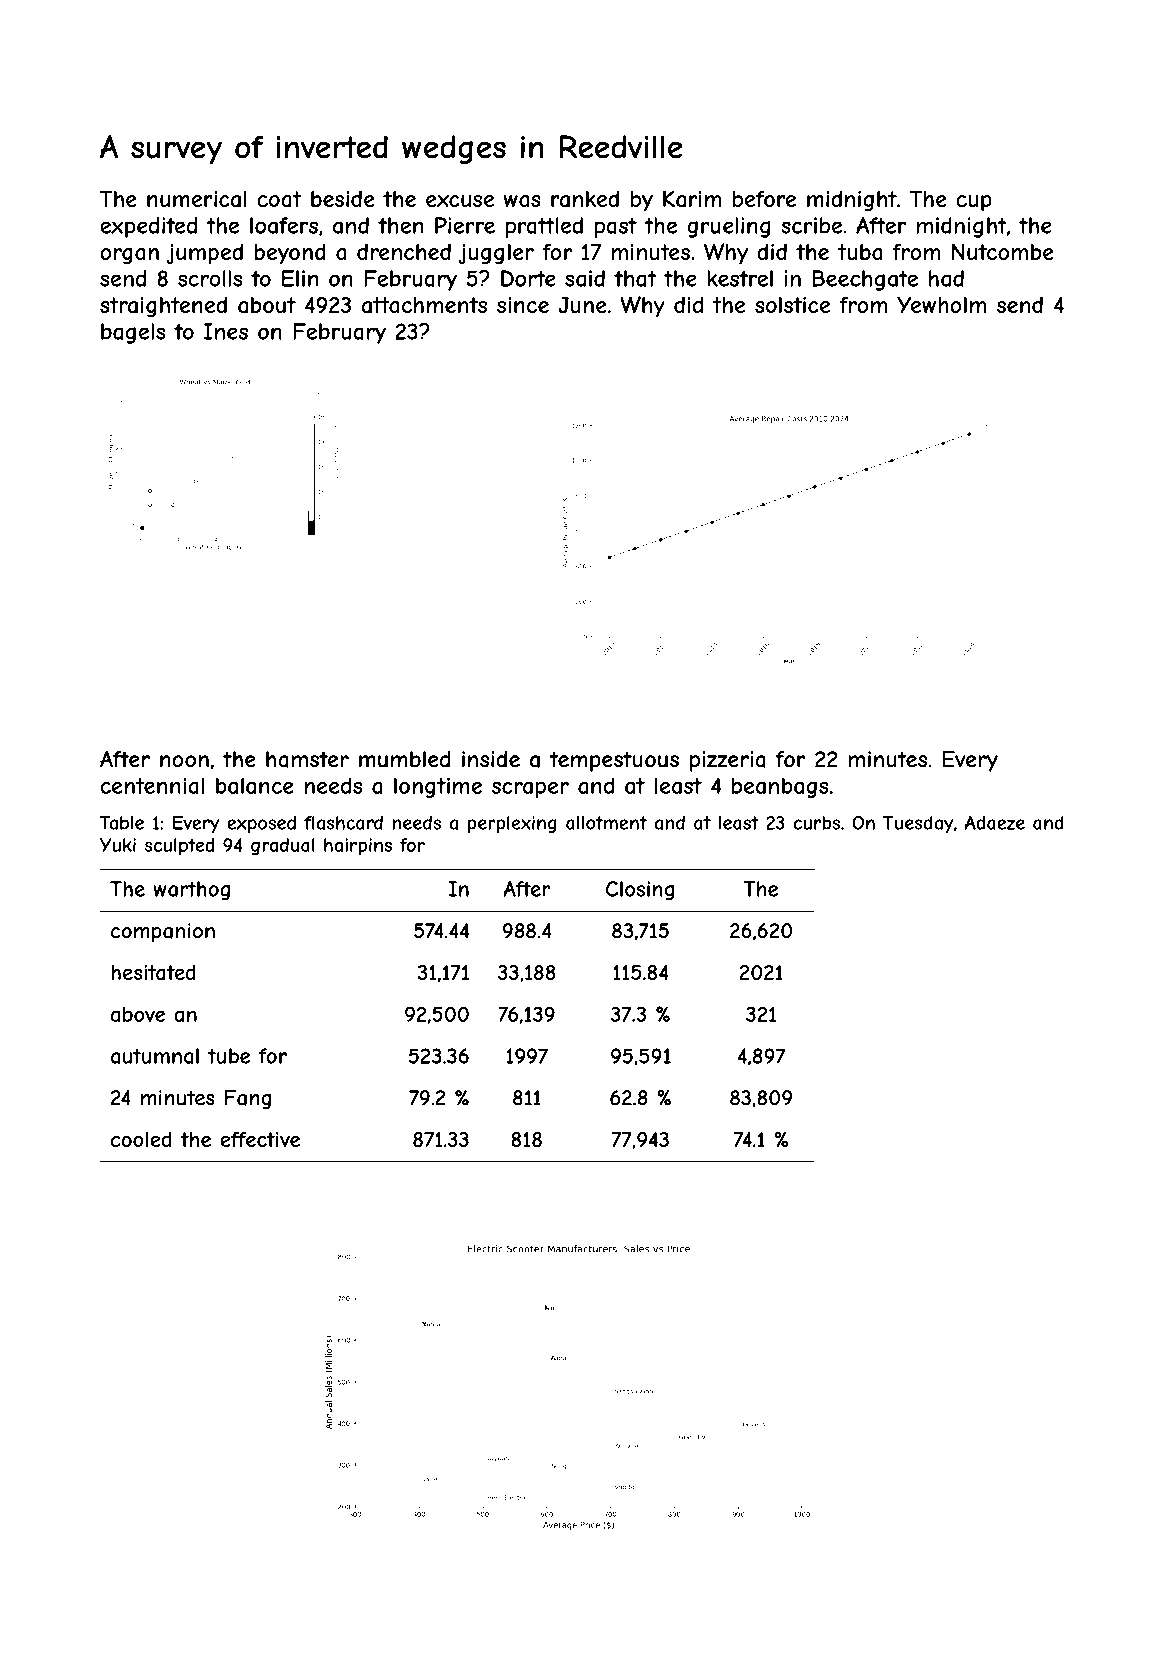  What do you see at coordinates (279, 199) in the screenshot?
I see `coat` at bounding box center [279, 199].
